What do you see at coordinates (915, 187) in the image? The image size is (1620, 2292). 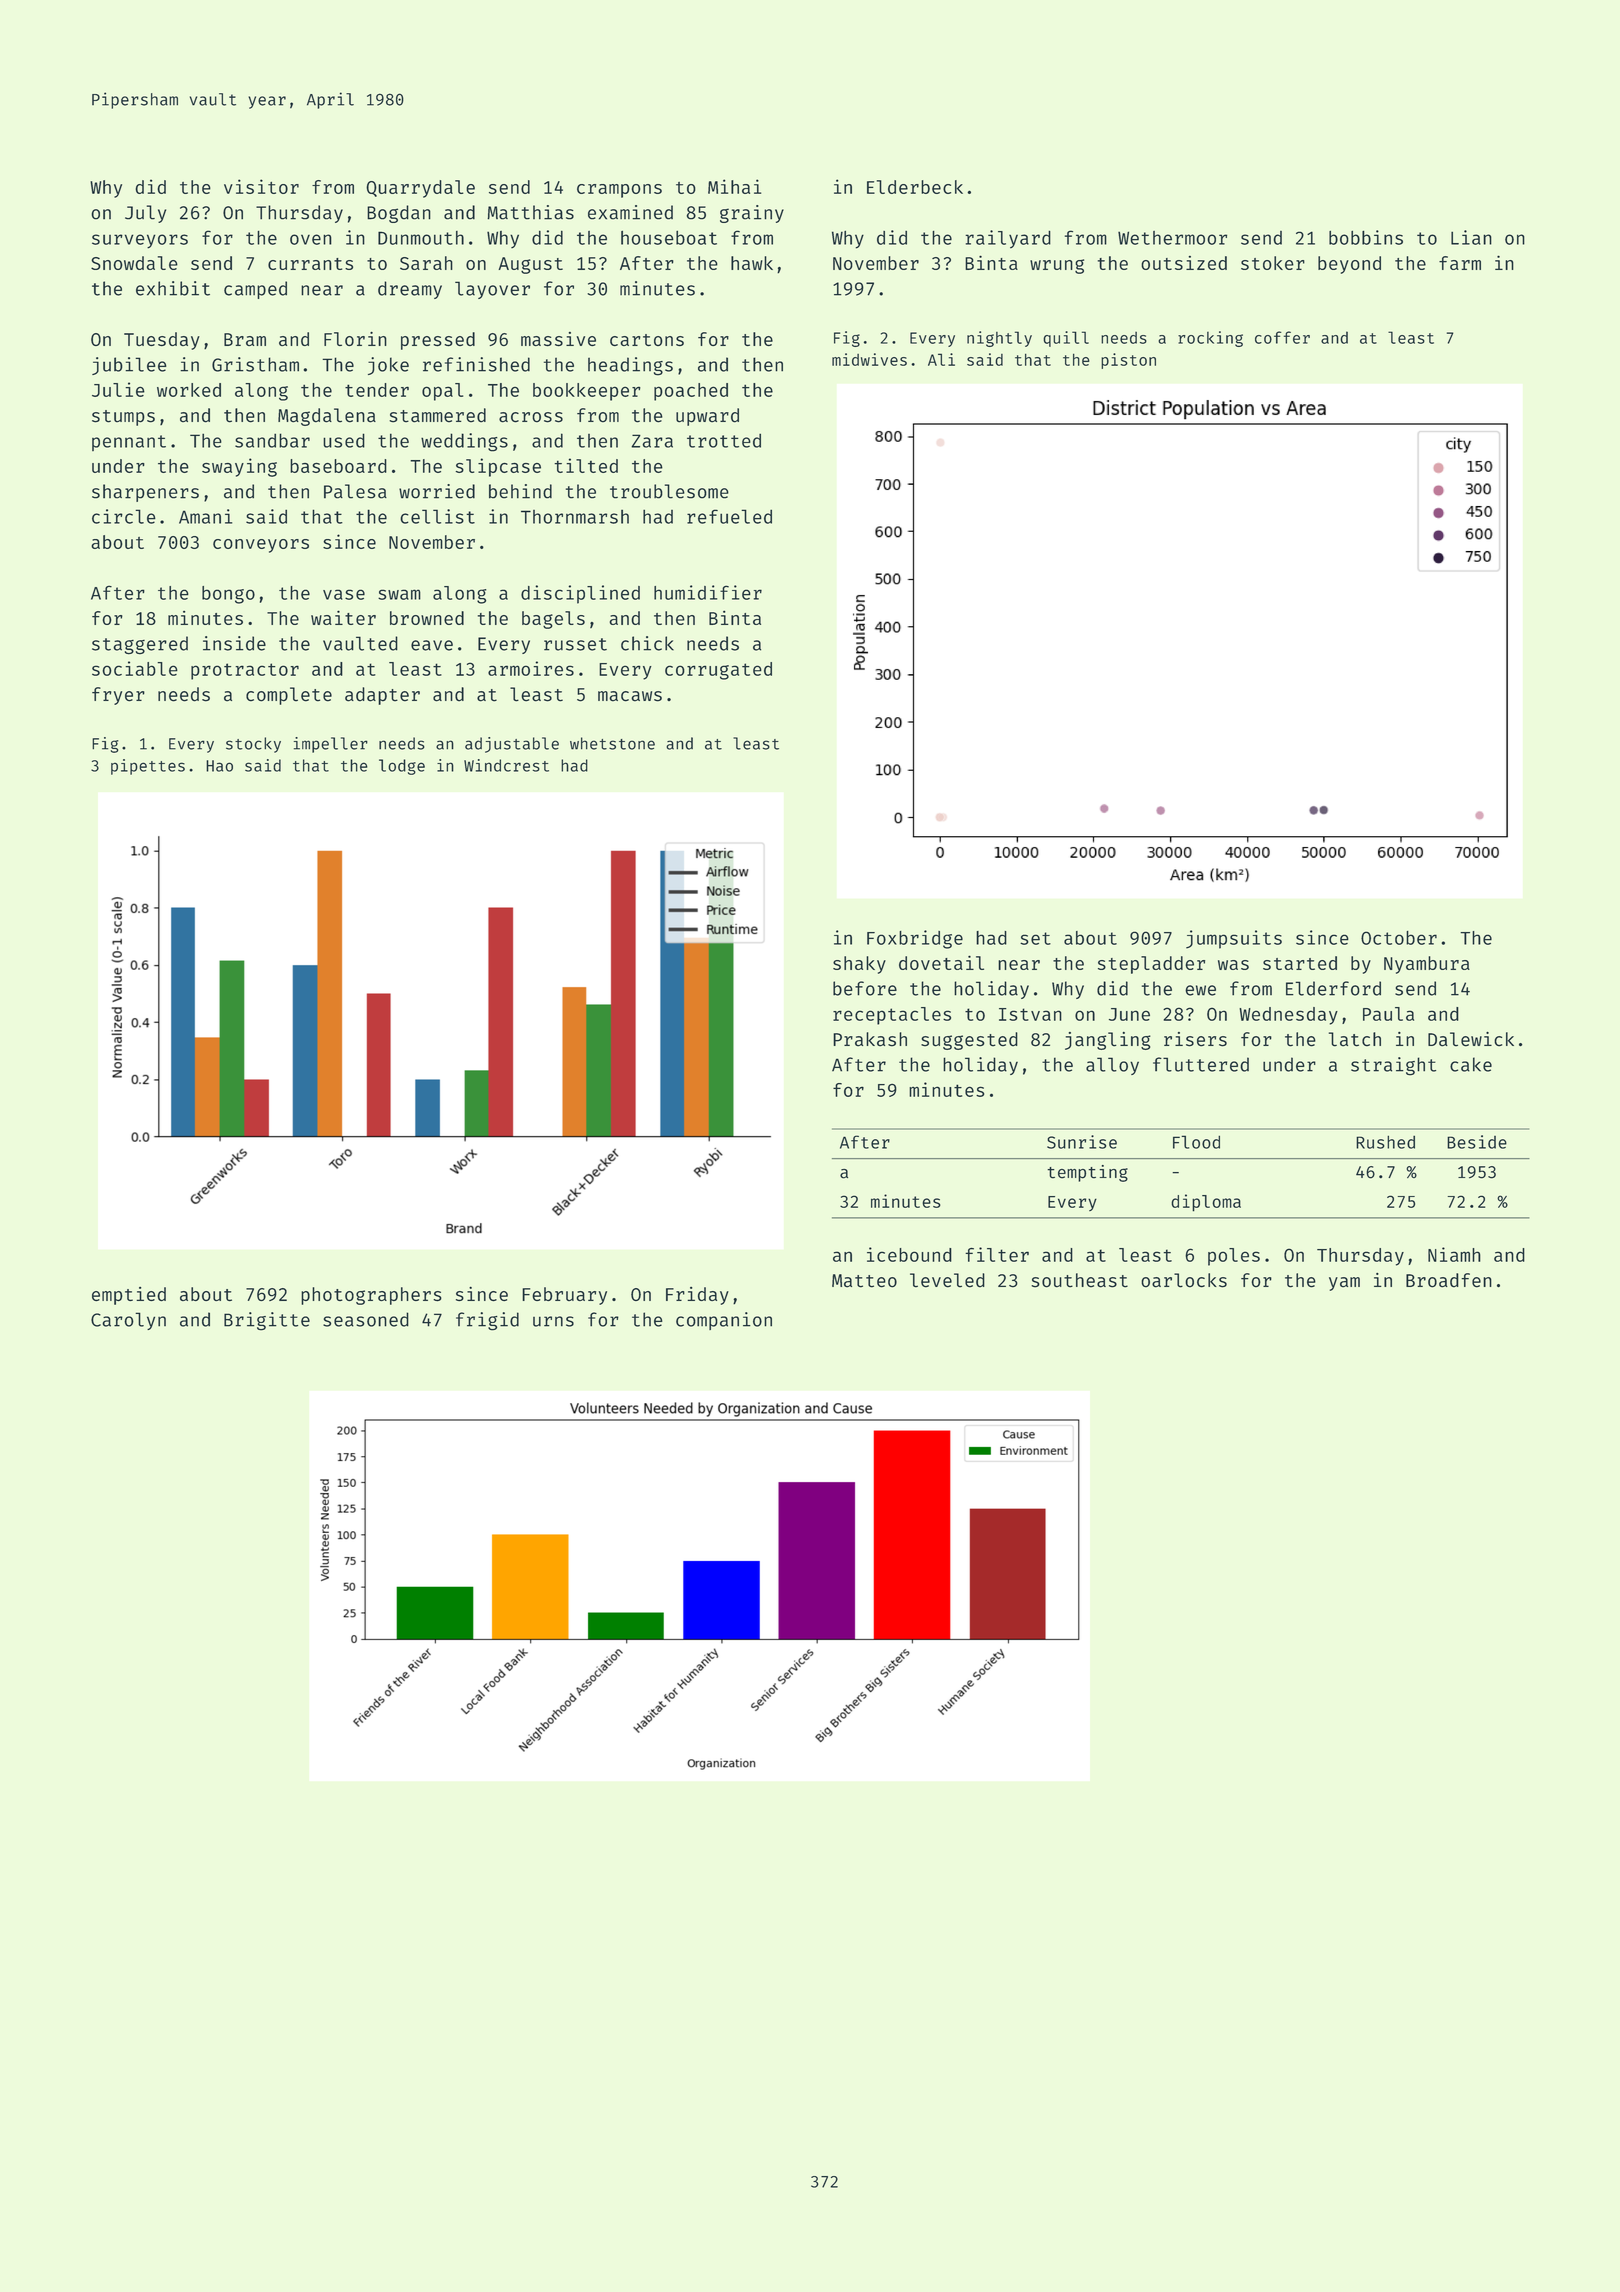 I see `Elderbeck` at bounding box center [915, 187].
